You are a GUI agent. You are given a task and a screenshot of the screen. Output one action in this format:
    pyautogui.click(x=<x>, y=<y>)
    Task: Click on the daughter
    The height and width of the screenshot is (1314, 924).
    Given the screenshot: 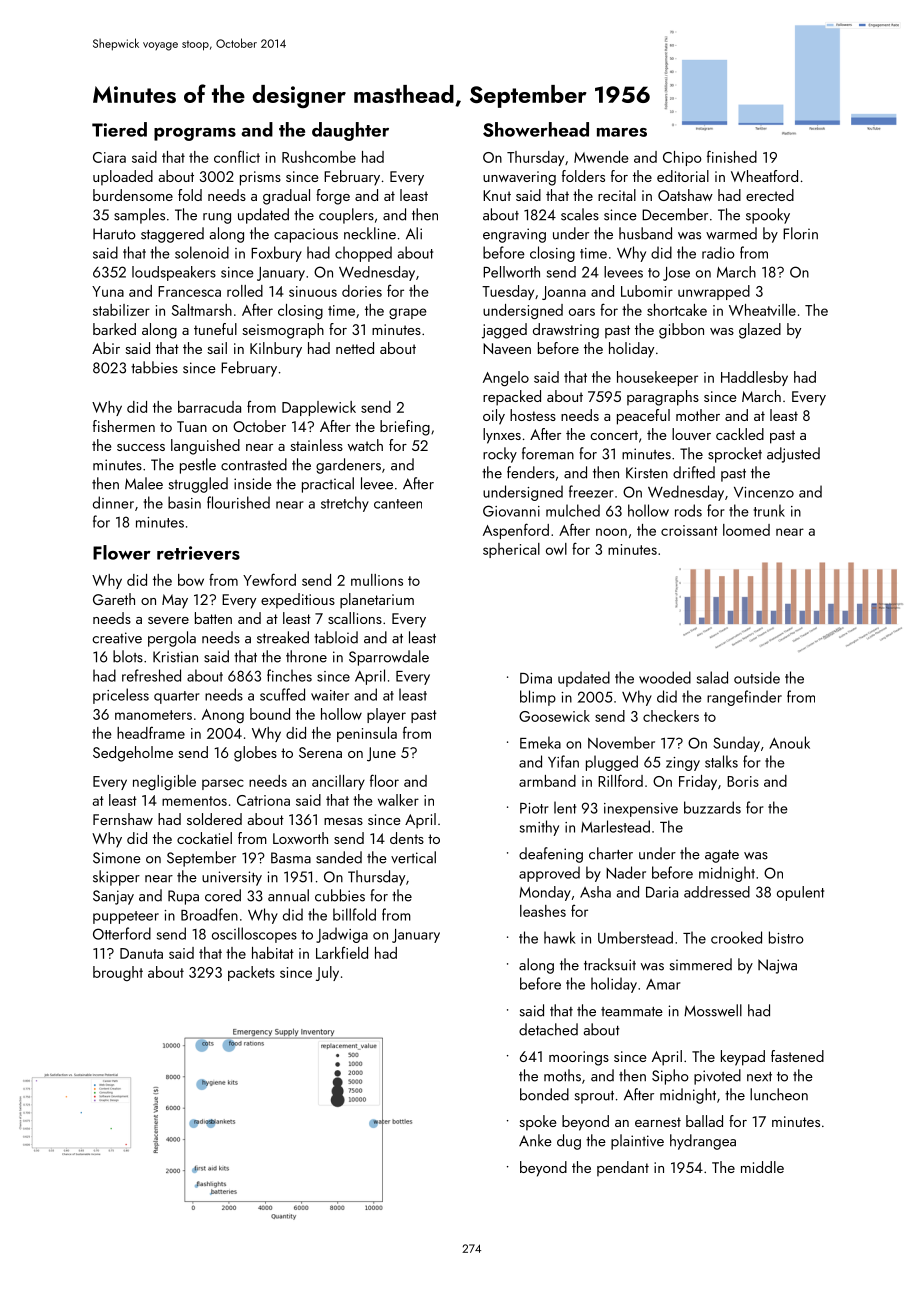 What is the action you would take?
    pyautogui.click(x=350, y=131)
